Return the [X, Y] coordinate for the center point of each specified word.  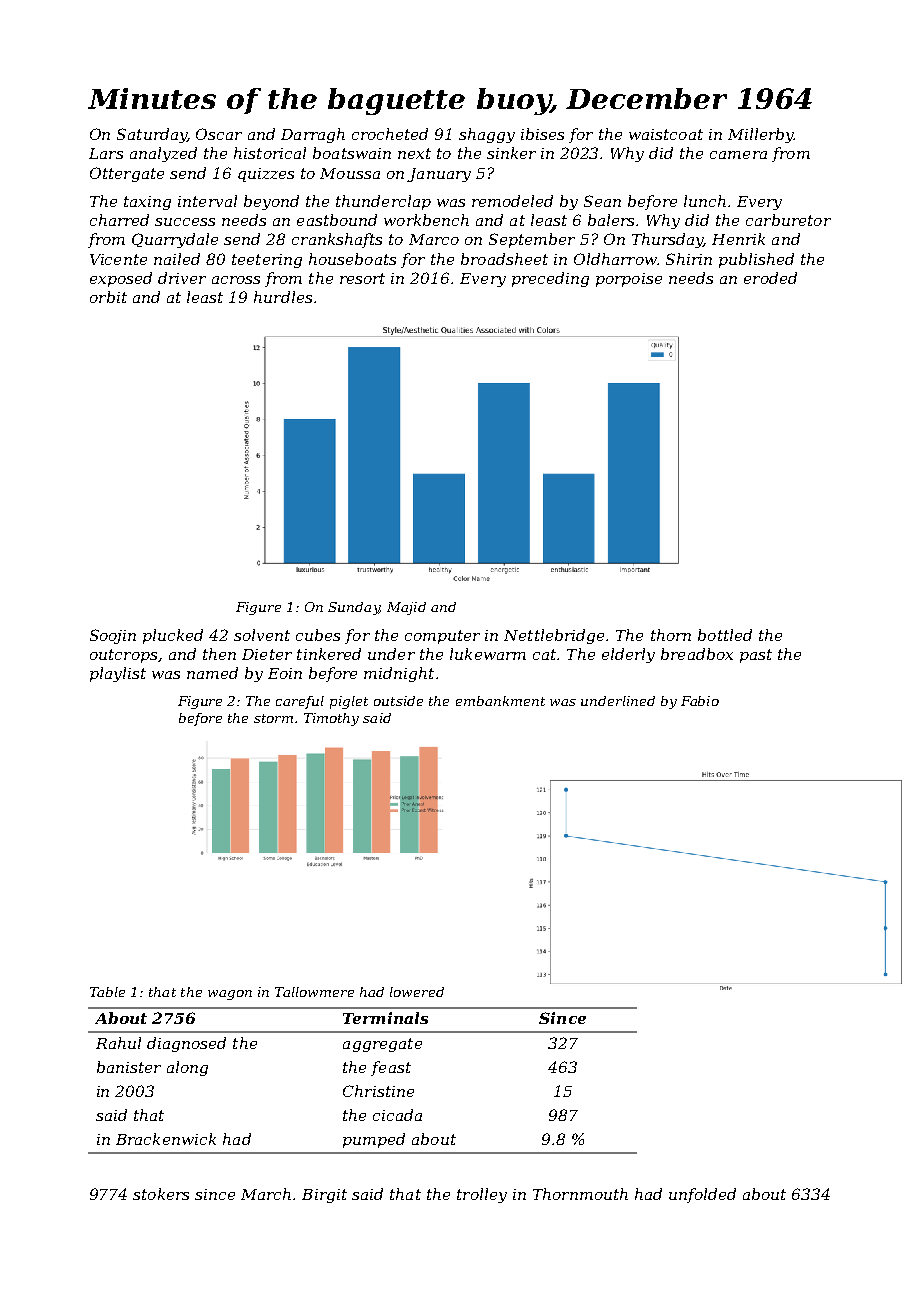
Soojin [113, 636]
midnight [399, 674]
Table [107, 992]
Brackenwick [166, 1139]
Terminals [385, 1018]
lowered [417, 992]
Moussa [350, 173]
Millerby [761, 135]
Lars [106, 153]
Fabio [700, 701]
